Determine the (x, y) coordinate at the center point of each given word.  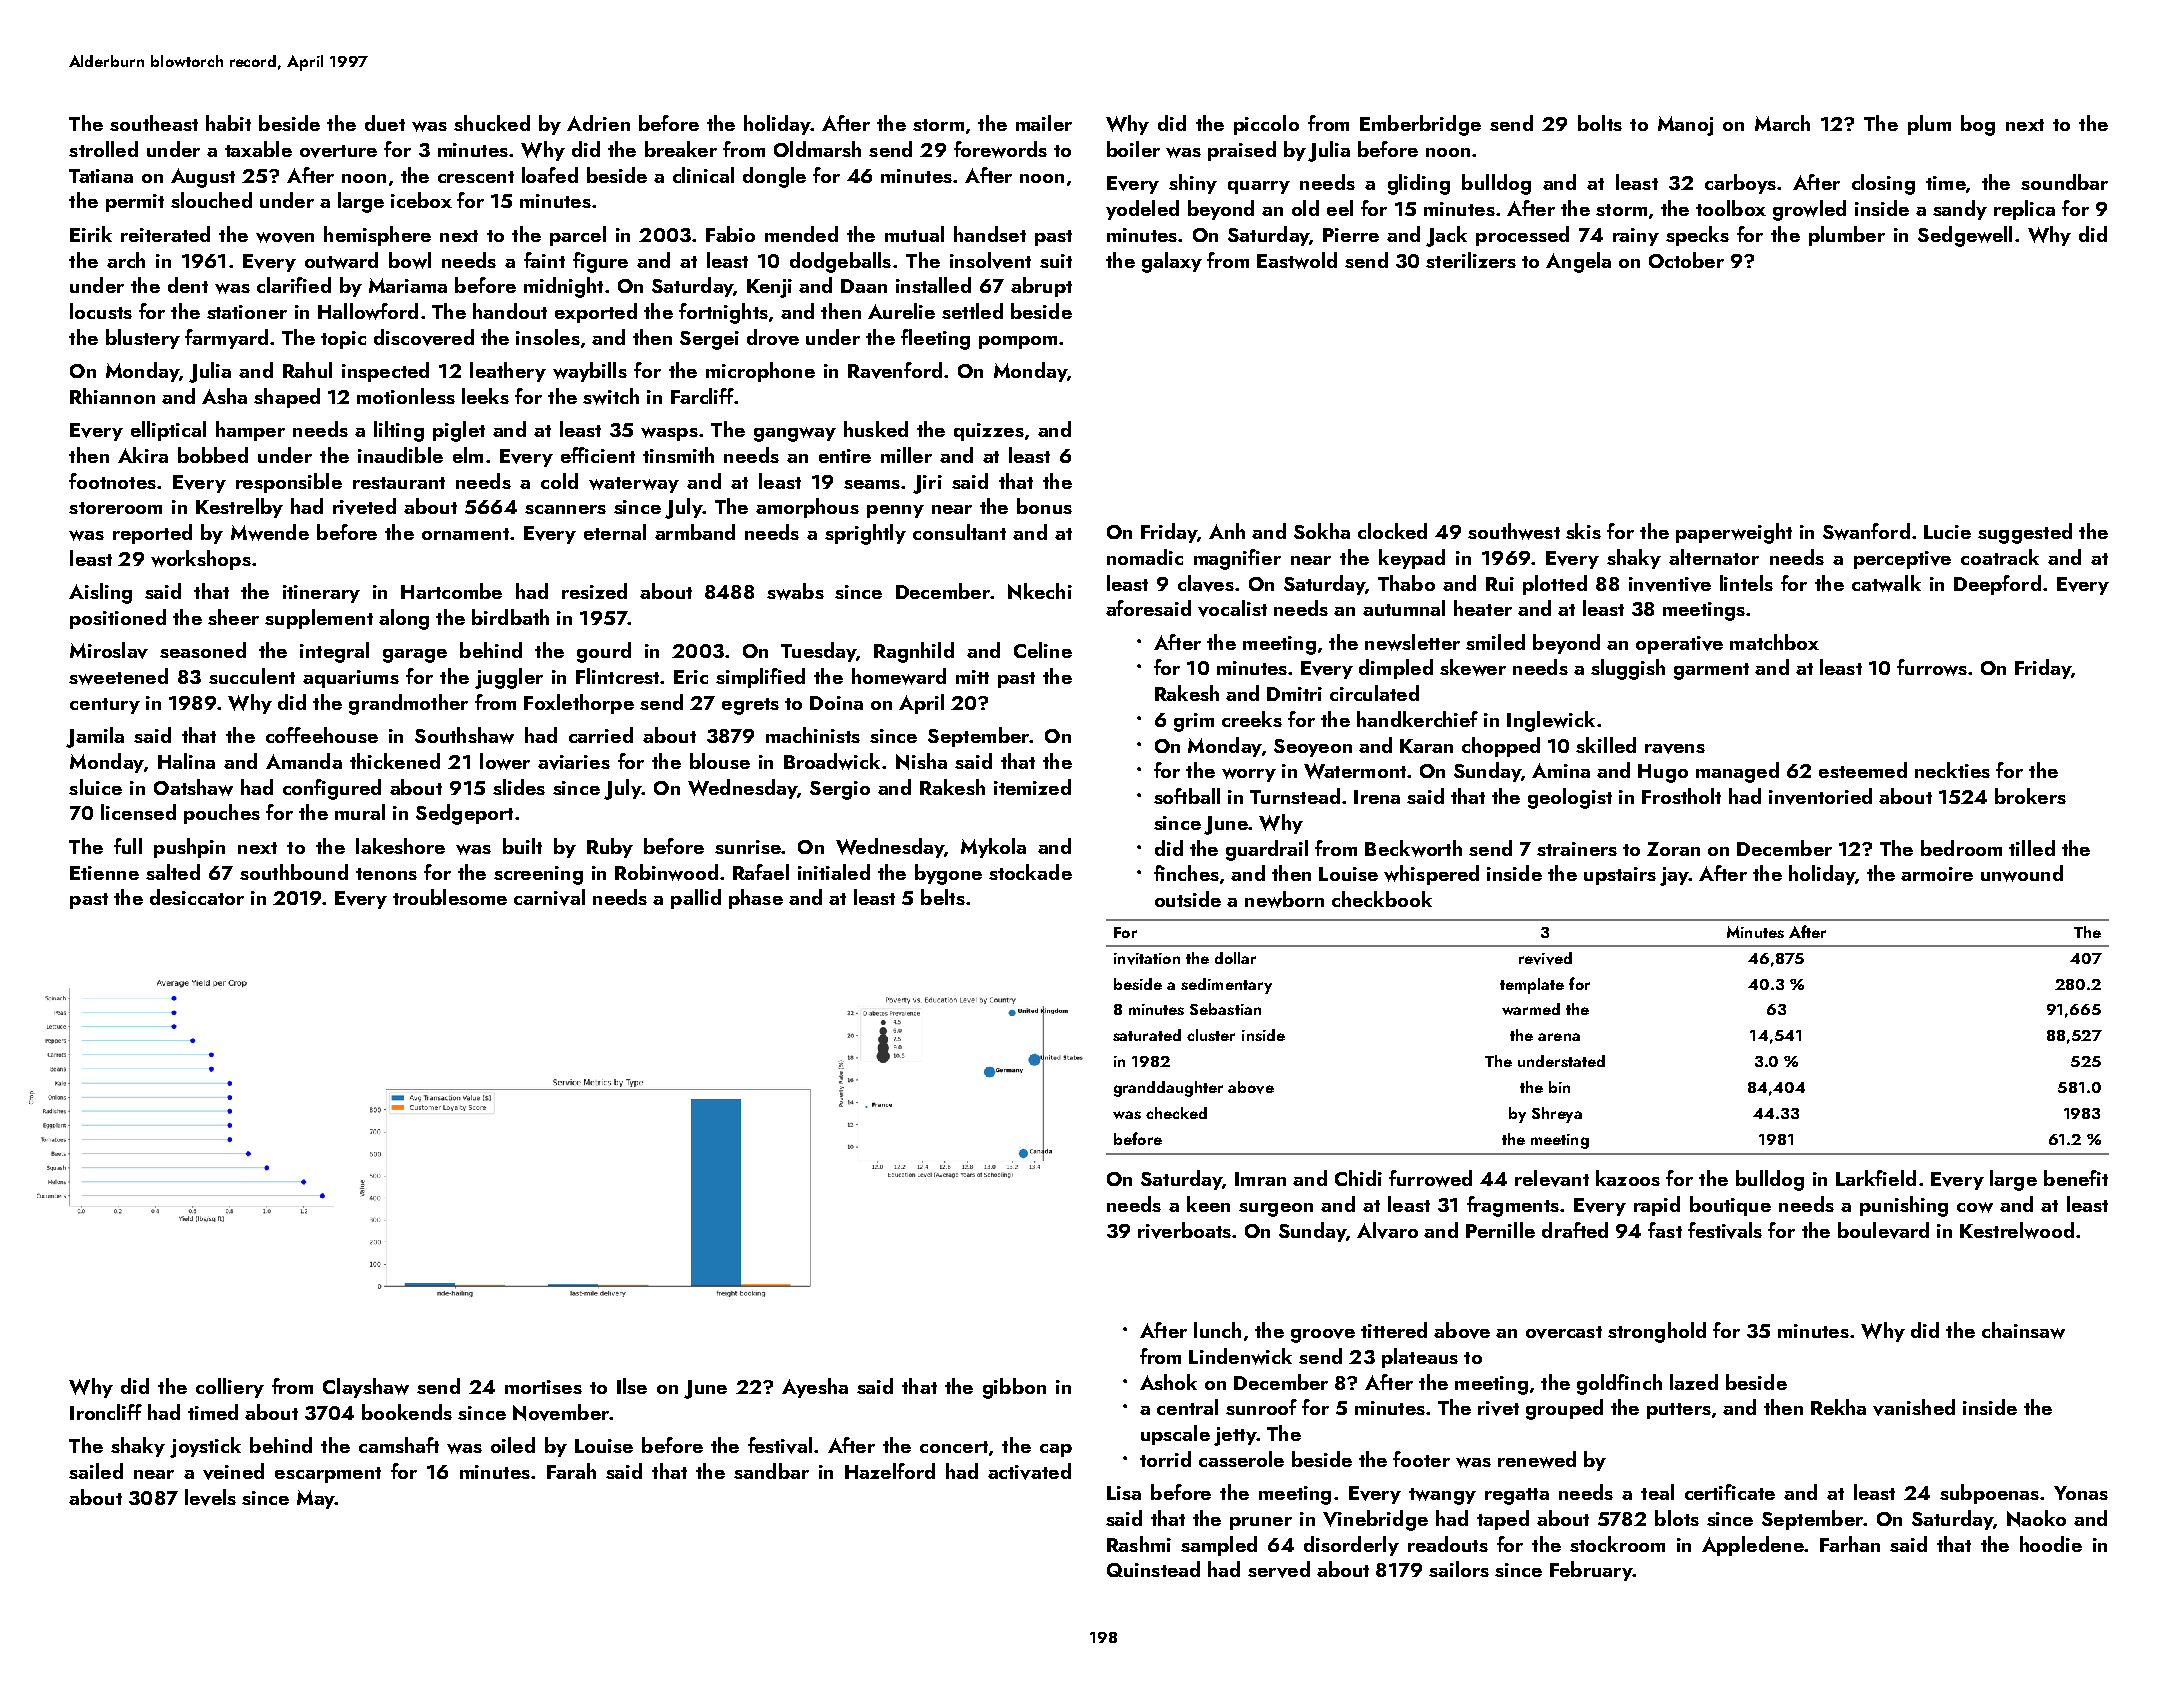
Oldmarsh (817, 149)
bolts (1600, 123)
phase (756, 899)
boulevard (1883, 1230)
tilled (2032, 848)
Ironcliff (106, 1412)
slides (519, 787)
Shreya (1557, 1115)
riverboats (1184, 1230)
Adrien (598, 123)
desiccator (197, 897)
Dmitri (1294, 694)
